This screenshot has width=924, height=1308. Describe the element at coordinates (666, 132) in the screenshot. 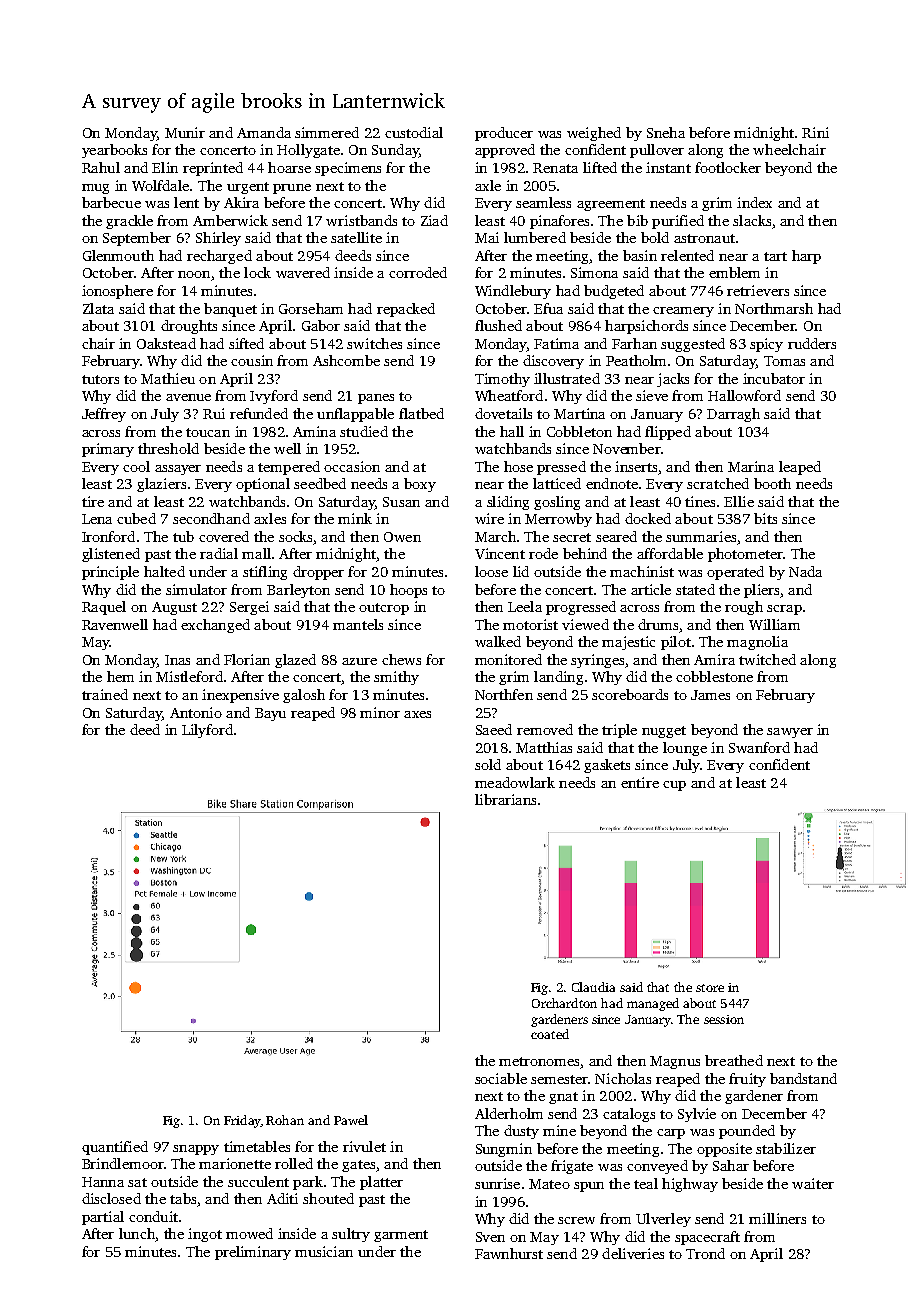

I see `Sneha` at that location.
